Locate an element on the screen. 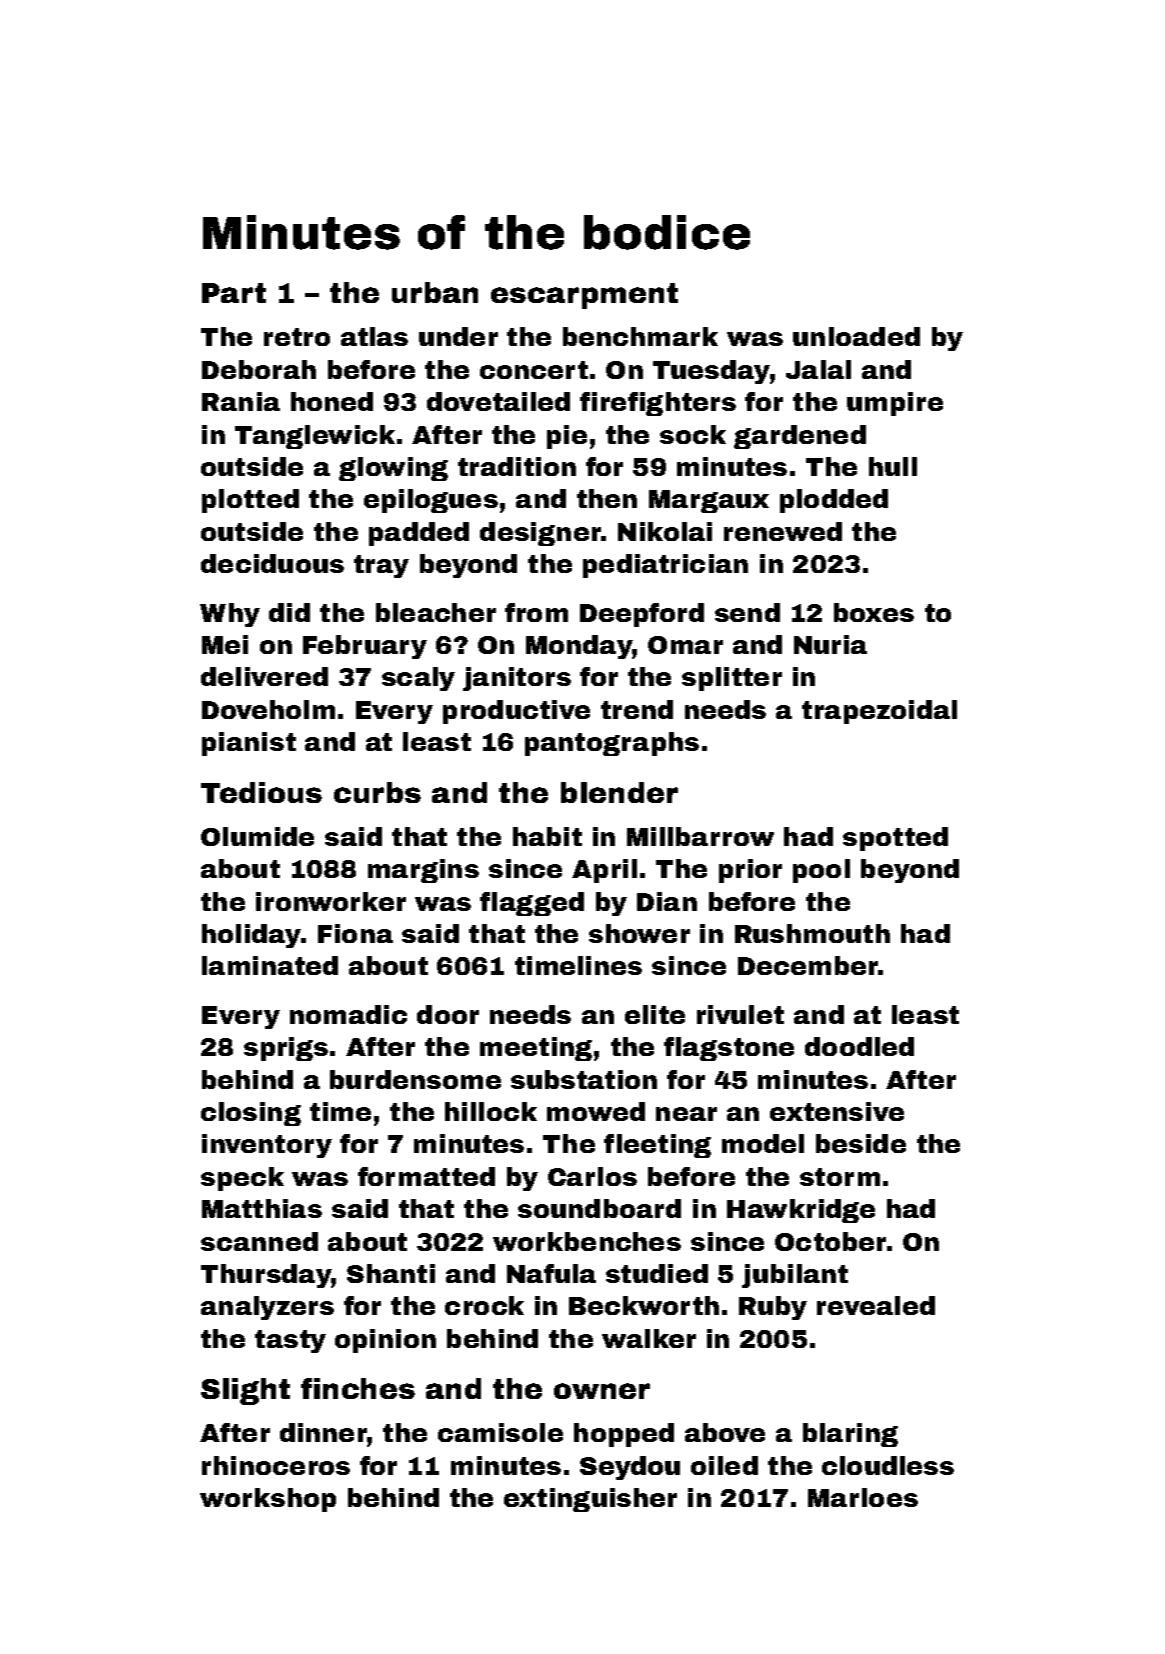 The width and height of the screenshot is (1165, 1654). extinguisher is located at coordinates (590, 1500).
